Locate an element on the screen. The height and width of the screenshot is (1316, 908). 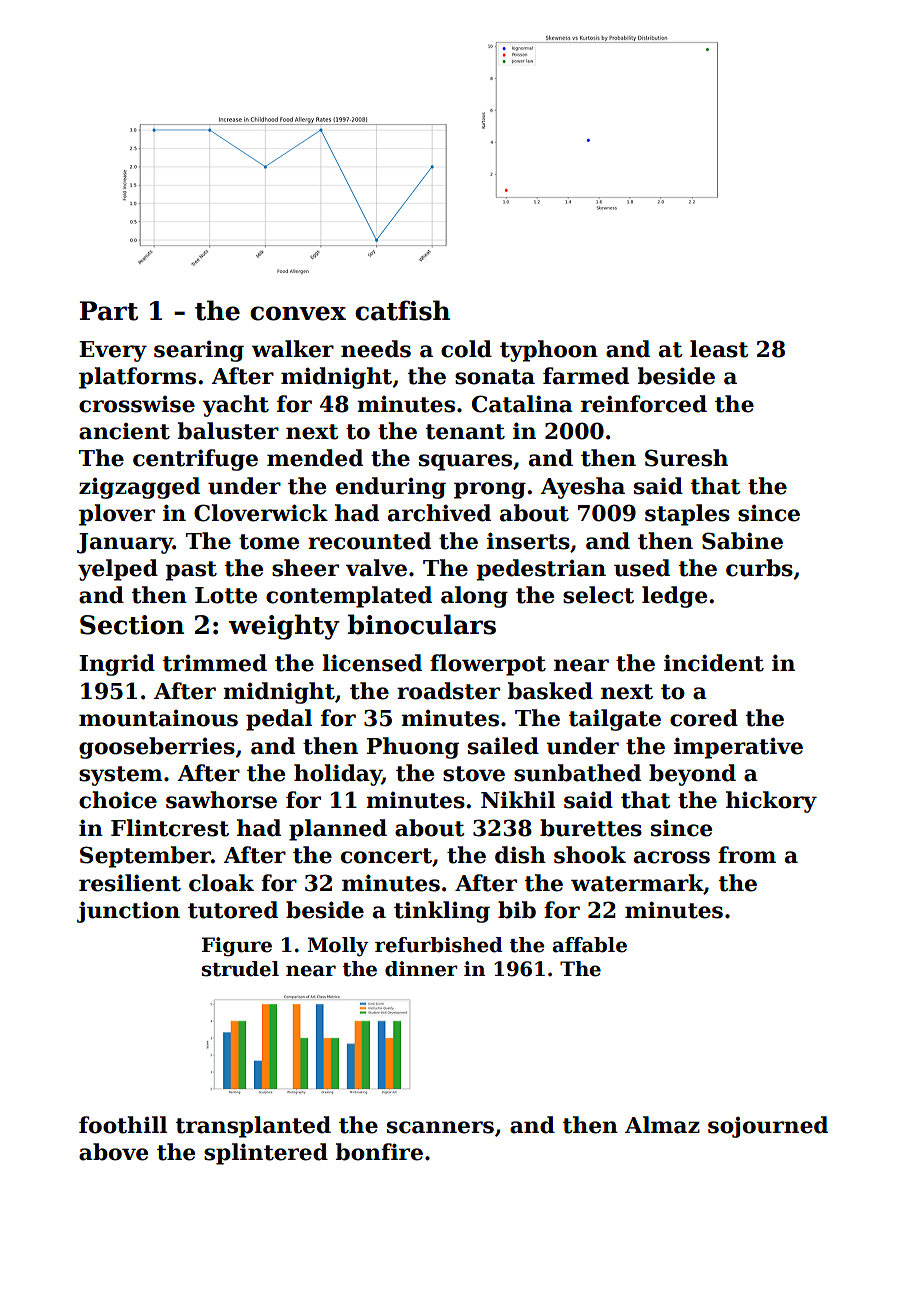
Phuong is located at coordinates (413, 748).
